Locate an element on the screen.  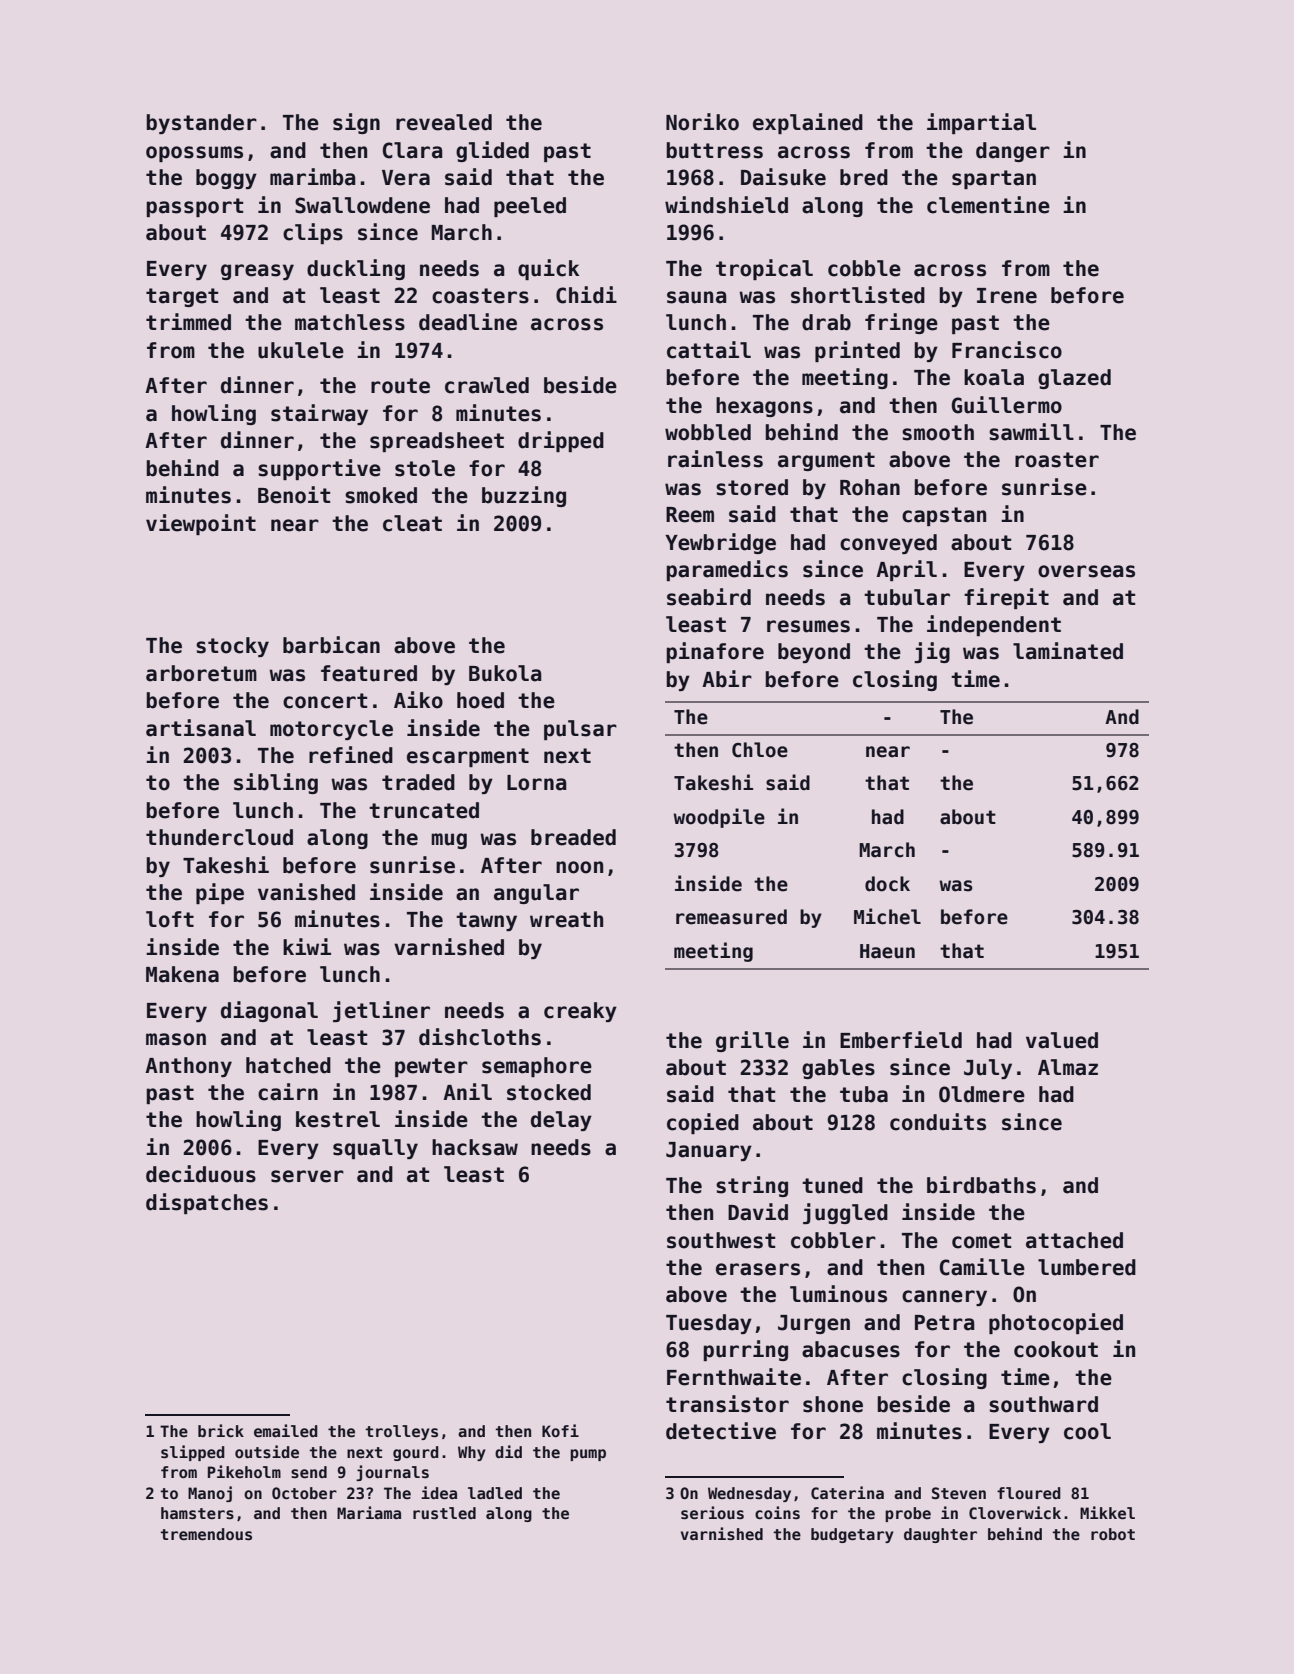
tremendous is located at coordinates (206, 1534).
